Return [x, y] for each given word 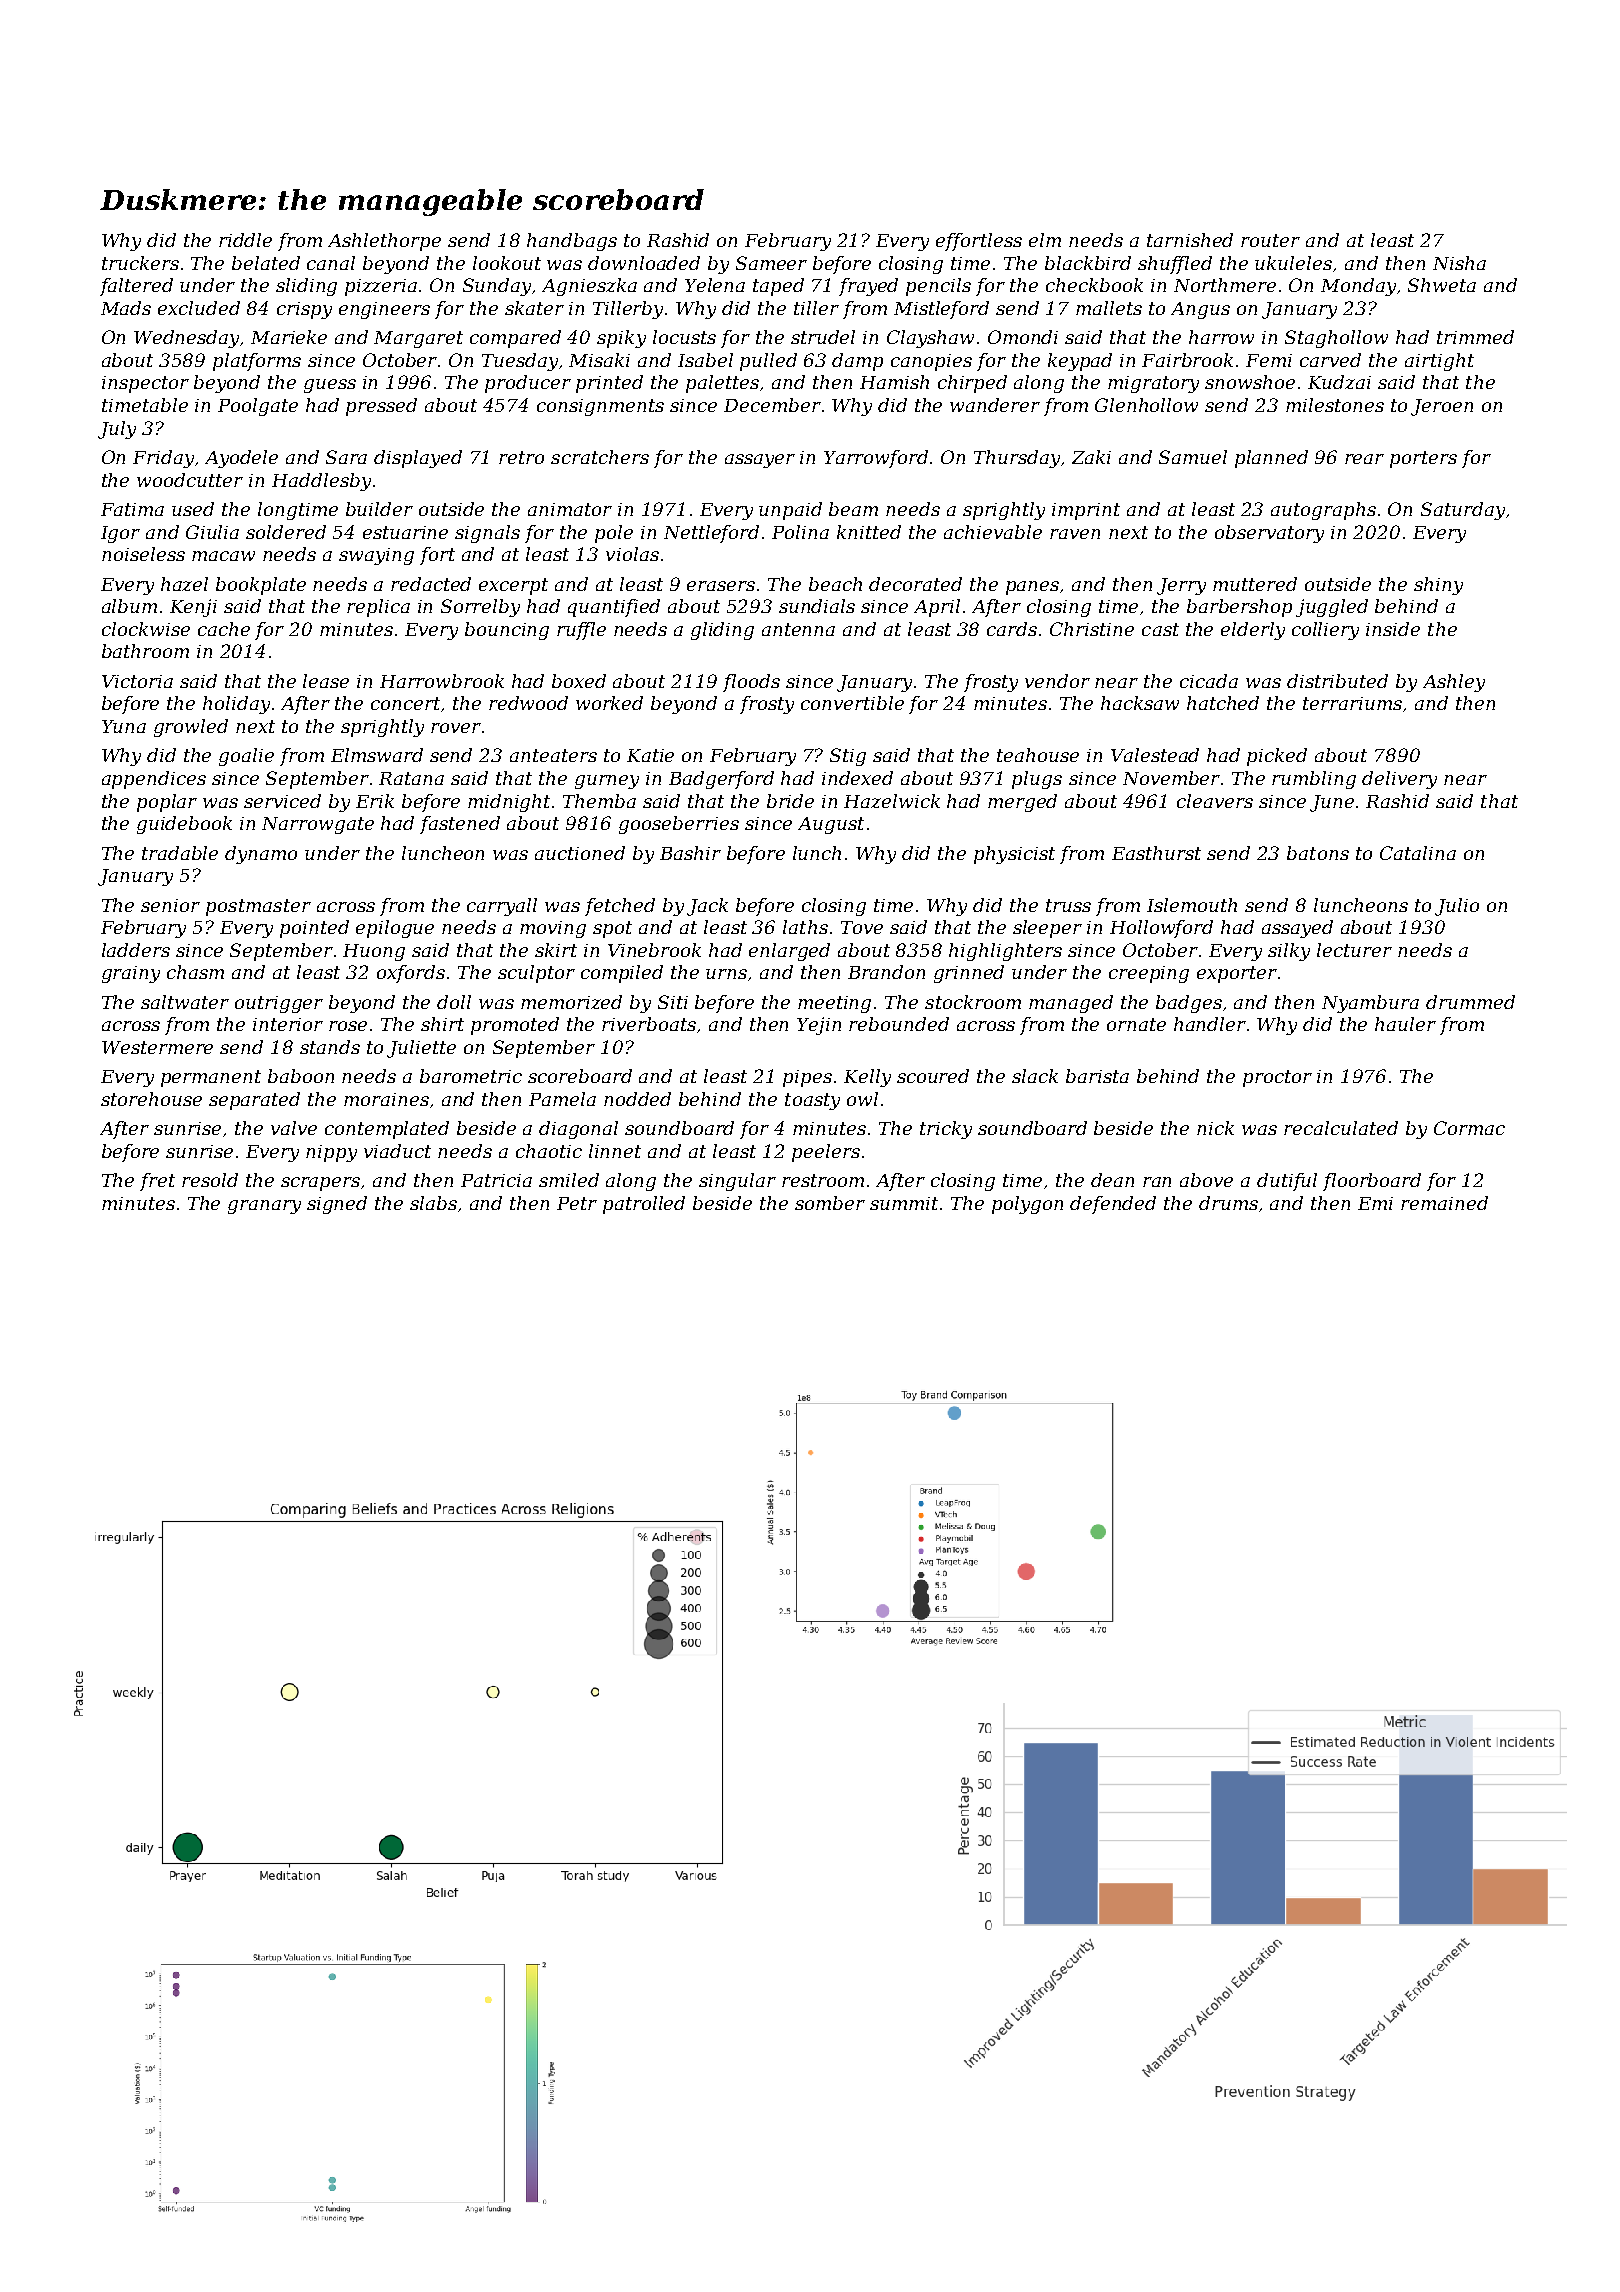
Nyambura [1370, 1004]
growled [191, 728]
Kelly [867, 1078]
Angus [1200, 310]
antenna [798, 629]
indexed [857, 778]
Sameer [771, 263]
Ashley [1454, 683]
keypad [1080, 362]
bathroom [145, 651]
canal [331, 263]
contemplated [387, 1130]
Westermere [157, 1047]
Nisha [1459, 263]
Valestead [1155, 755]
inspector [145, 384]
